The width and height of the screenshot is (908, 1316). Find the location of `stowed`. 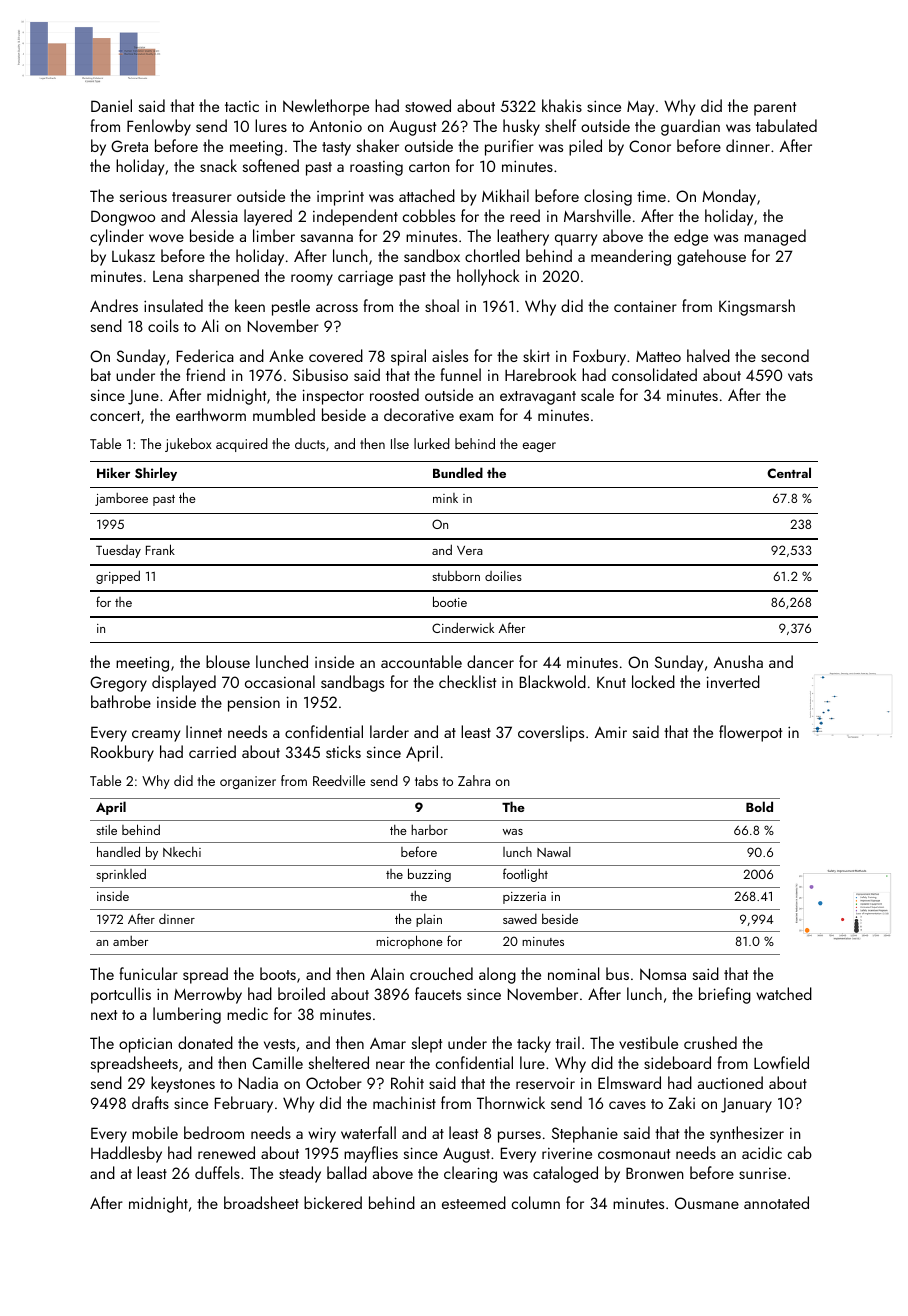

stowed is located at coordinates (428, 105).
